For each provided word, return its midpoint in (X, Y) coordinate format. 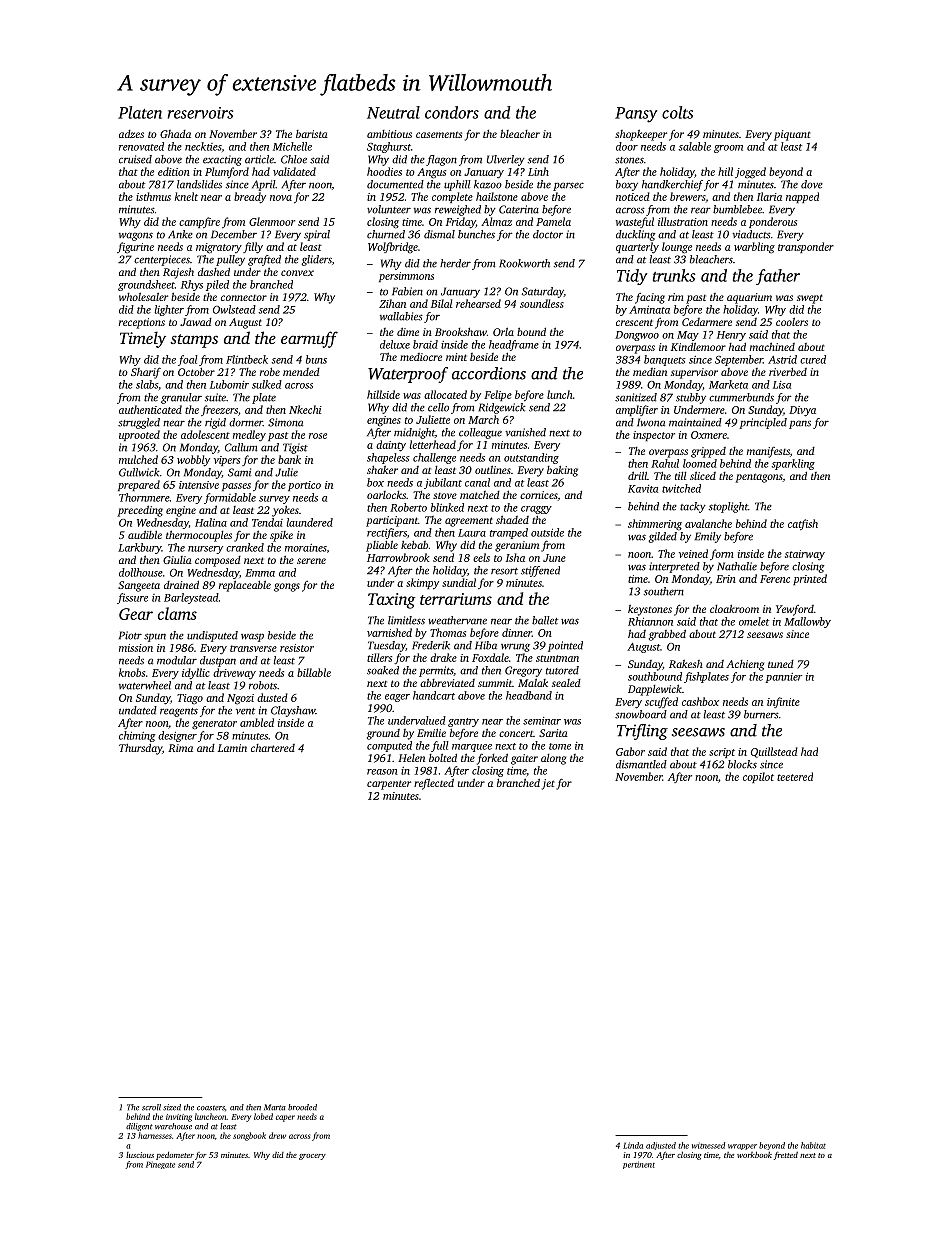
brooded (302, 1107)
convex (297, 273)
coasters (211, 1108)
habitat (813, 1145)
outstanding (531, 458)
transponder (806, 247)
